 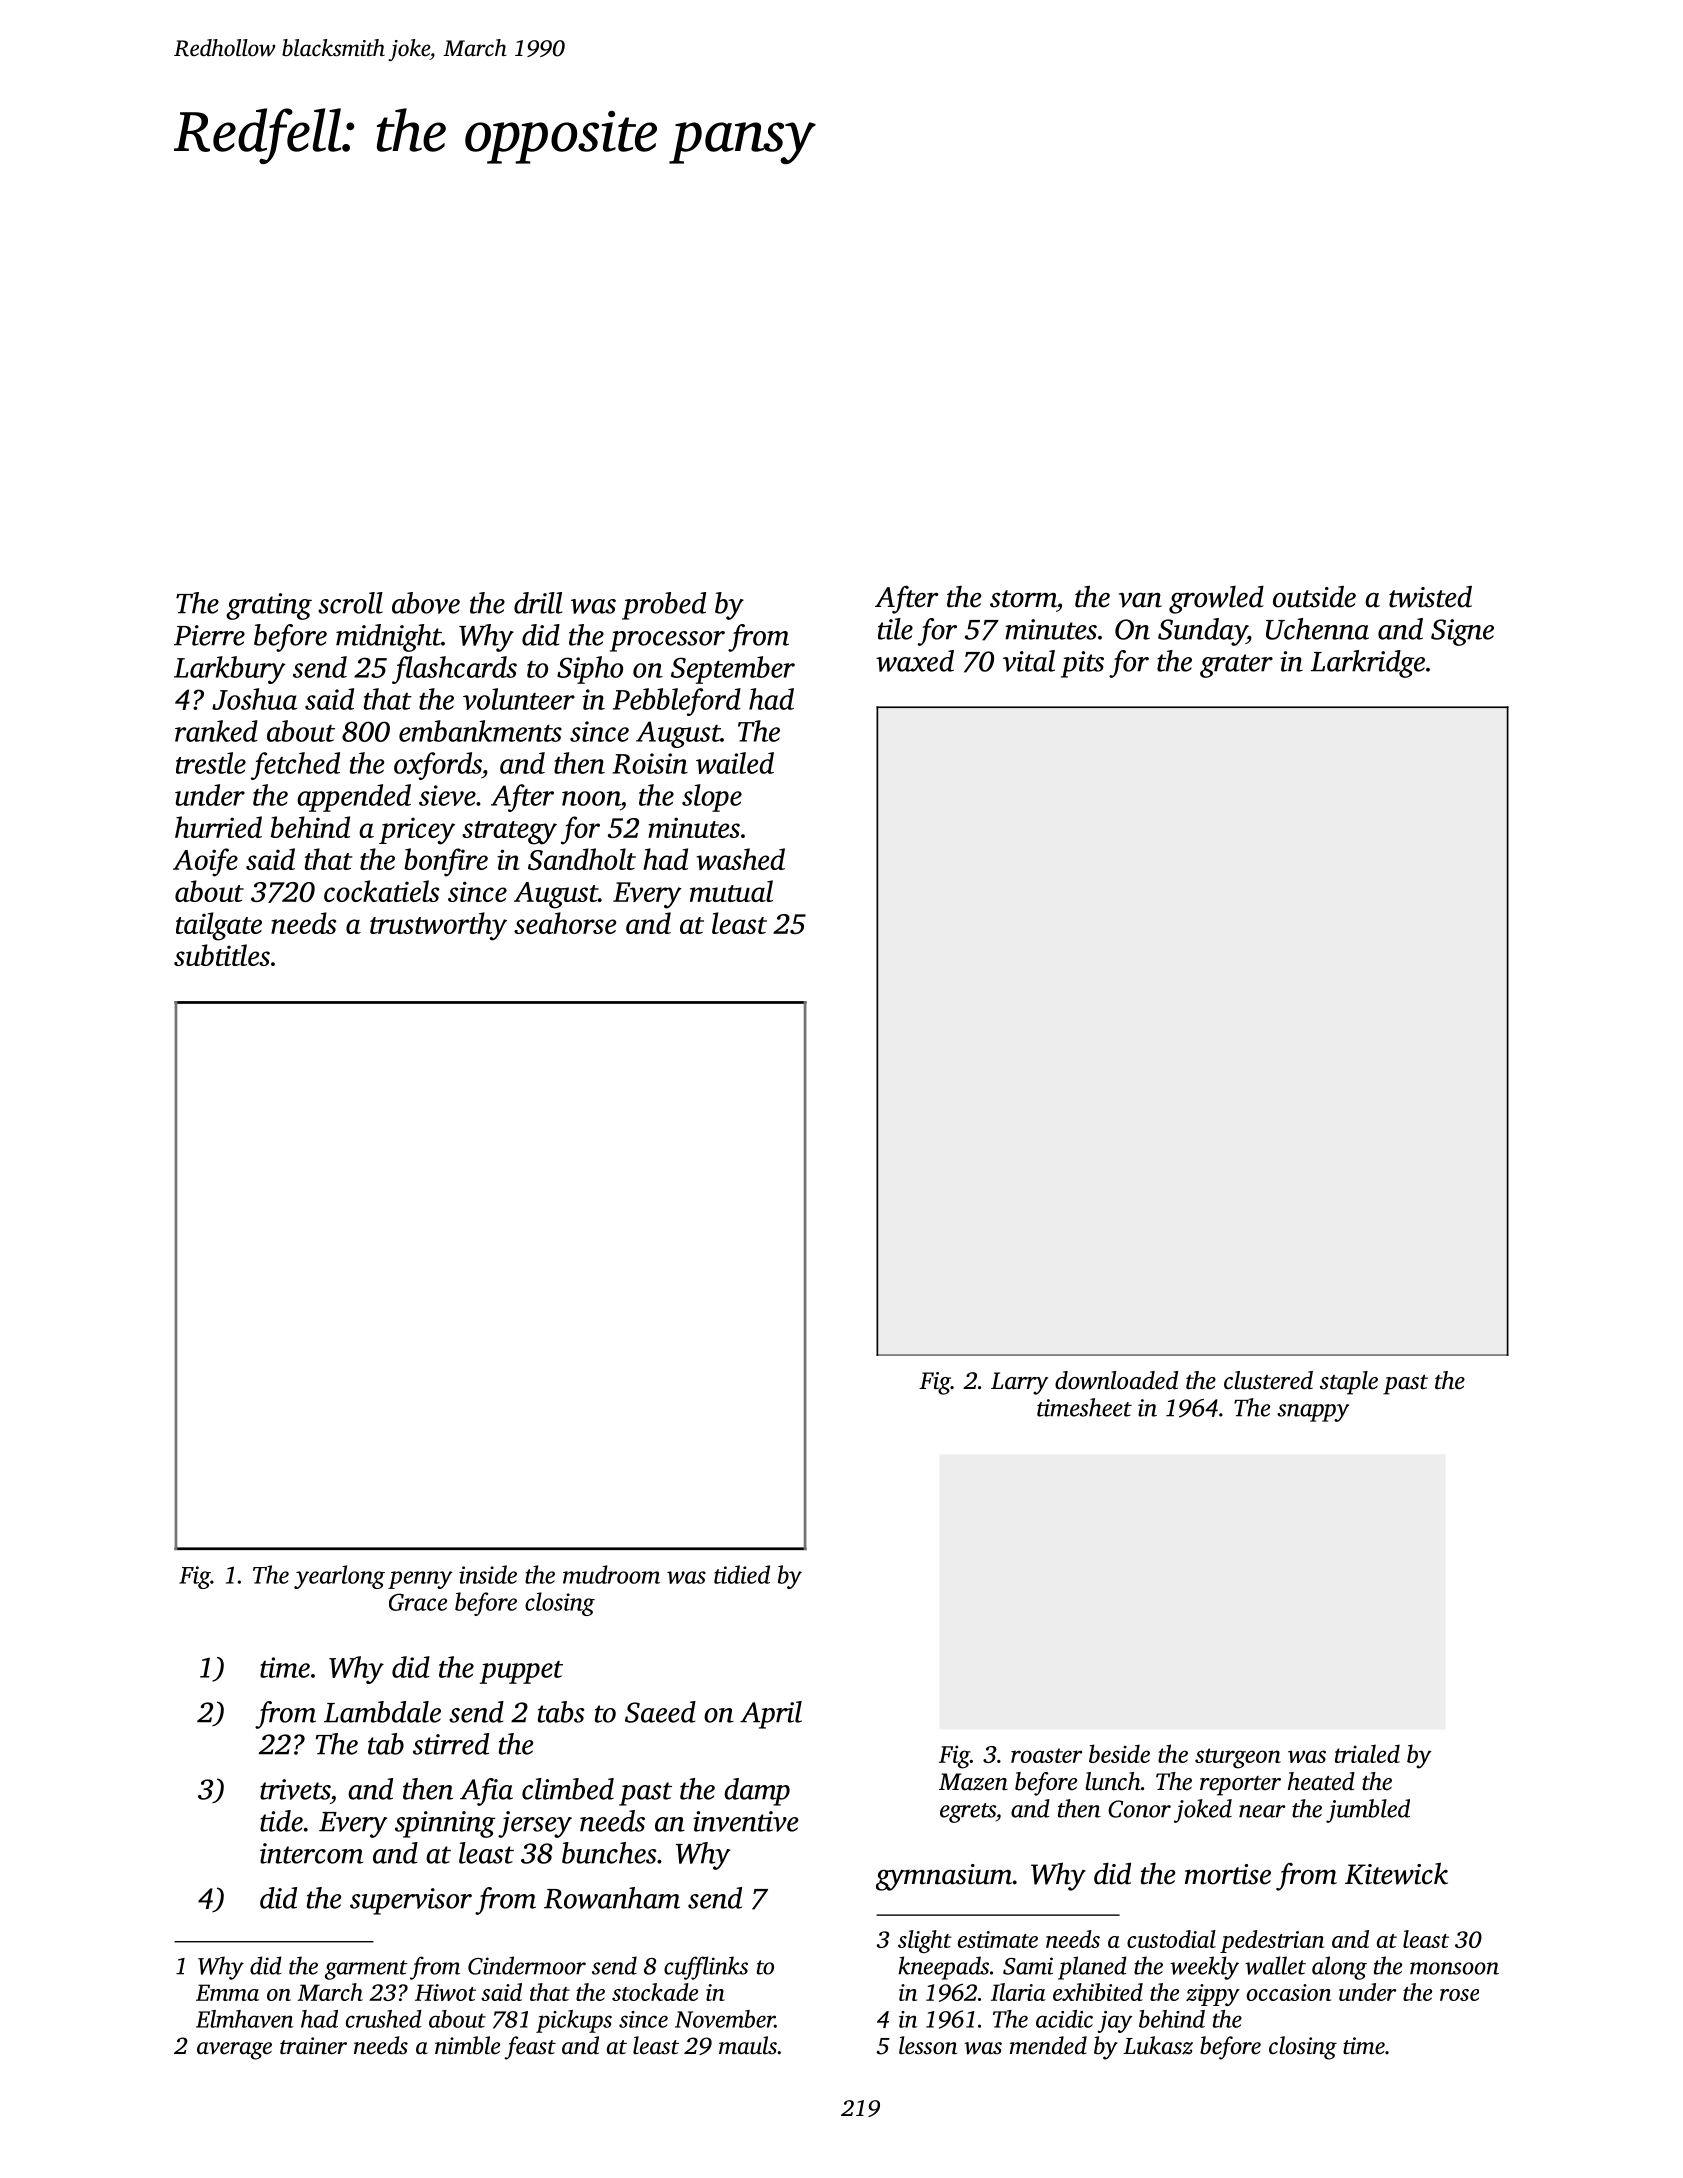 I want to click on drill, so click(x=538, y=603).
